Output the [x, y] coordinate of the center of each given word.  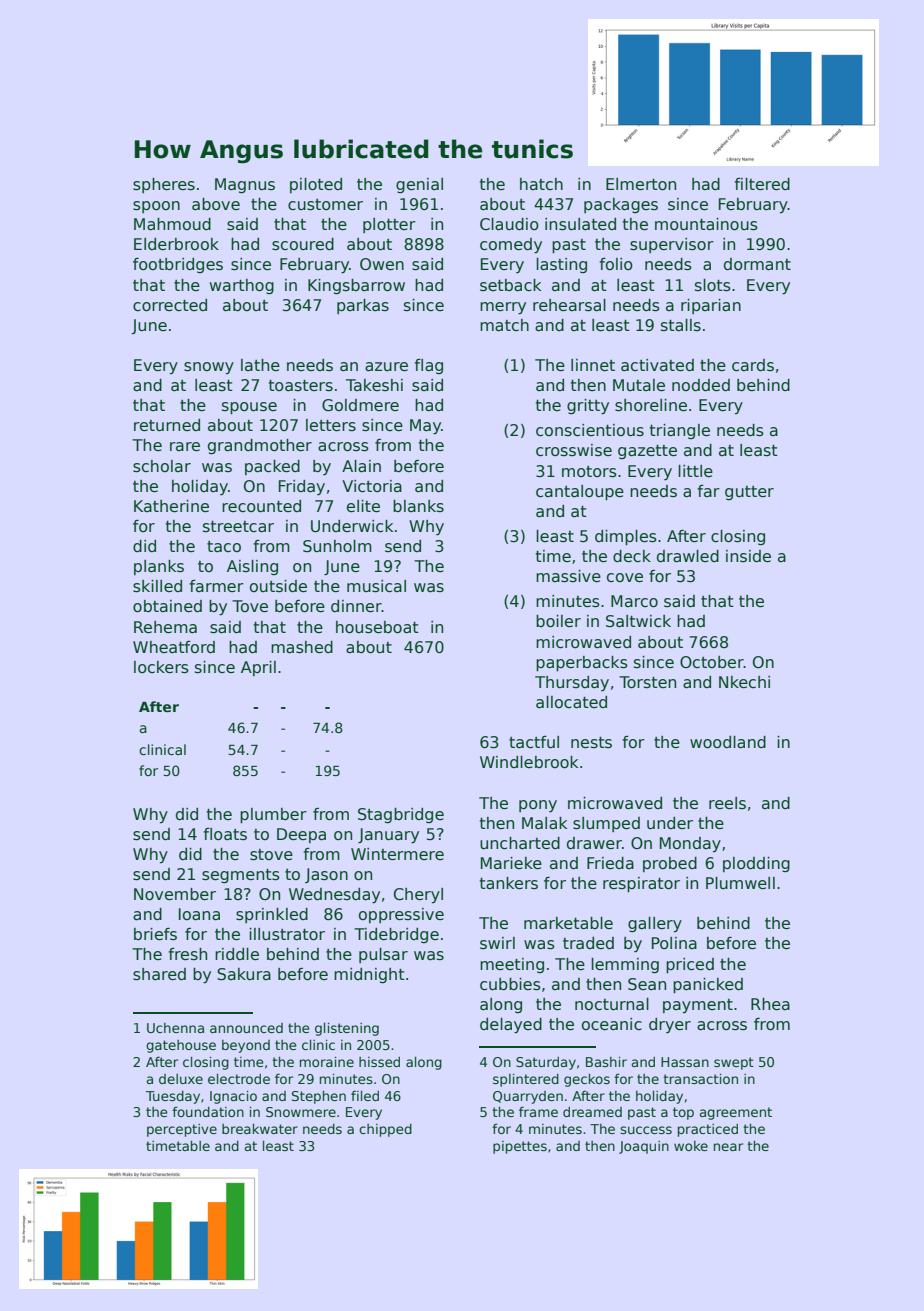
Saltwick [638, 621]
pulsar [383, 955]
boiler [558, 621]
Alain [361, 466]
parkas [363, 306]
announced [246, 1028]
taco [224, 546]
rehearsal [569, 305]
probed [670, 864]
